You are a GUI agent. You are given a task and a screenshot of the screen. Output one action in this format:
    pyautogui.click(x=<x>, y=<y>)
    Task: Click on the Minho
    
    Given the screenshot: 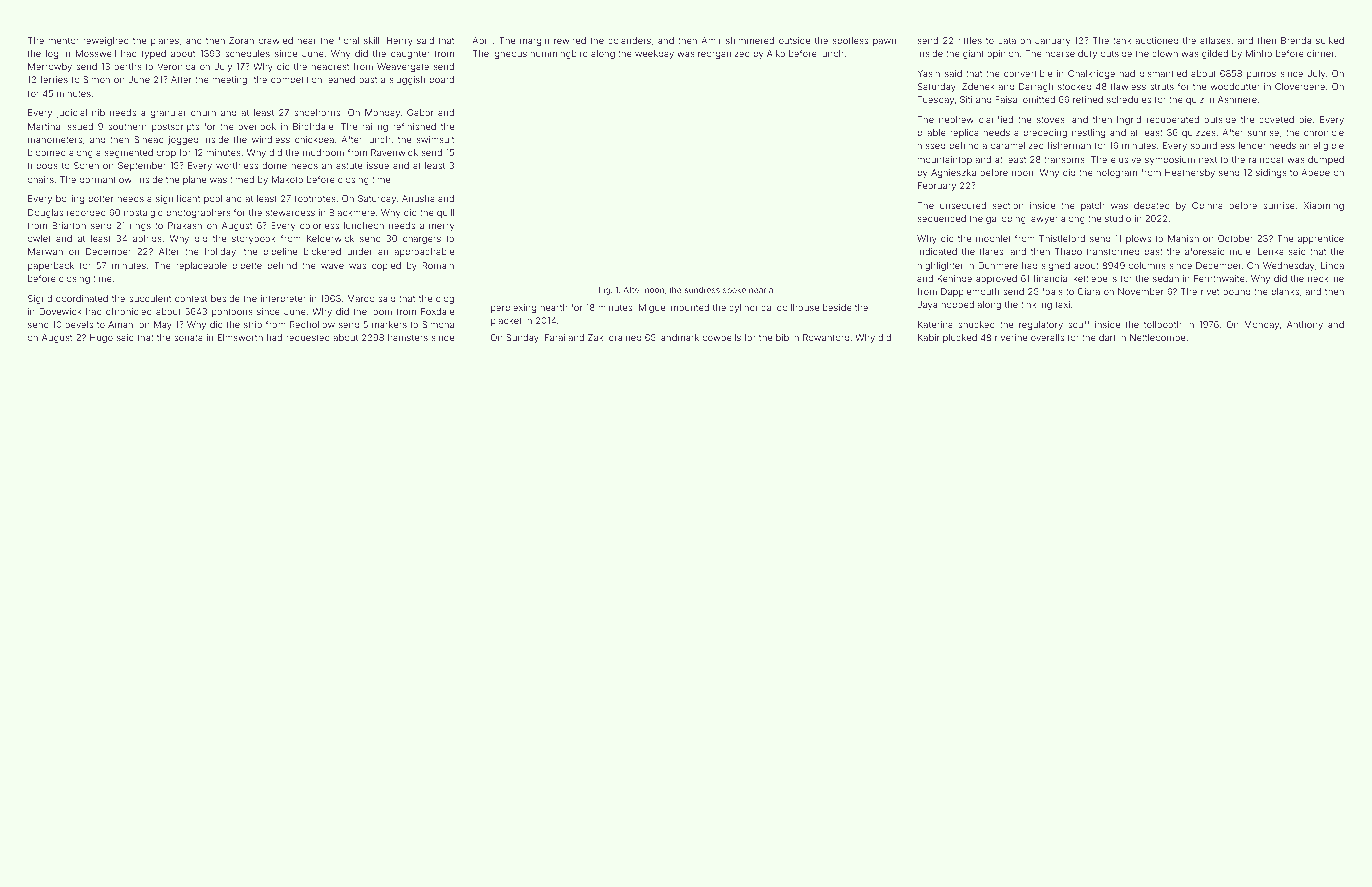 What is the action you would take?
    pyautogui.click(x=1259, y=53)
